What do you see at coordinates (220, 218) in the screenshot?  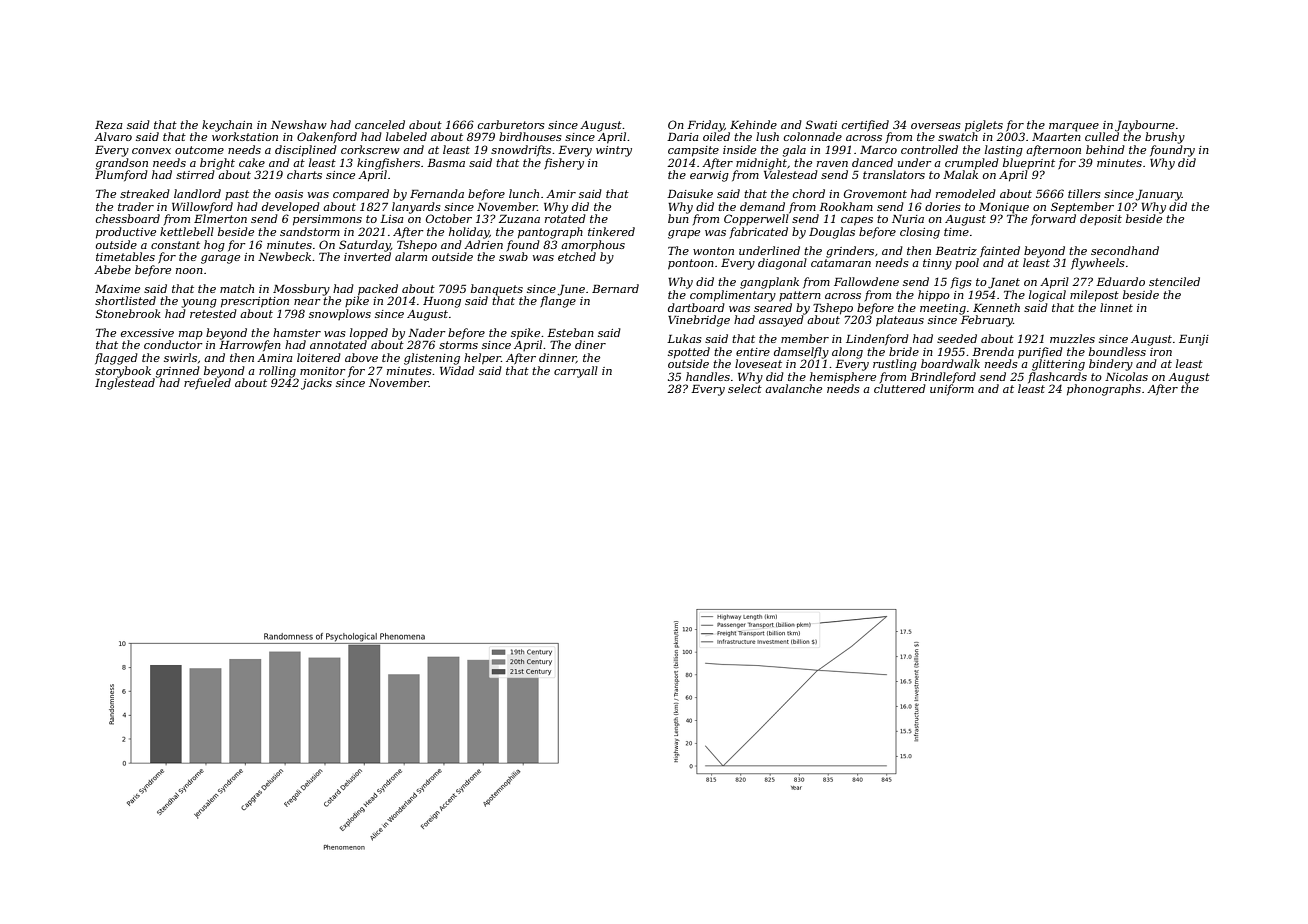 I see `Elmerton` at bounding box center [220, 218].
